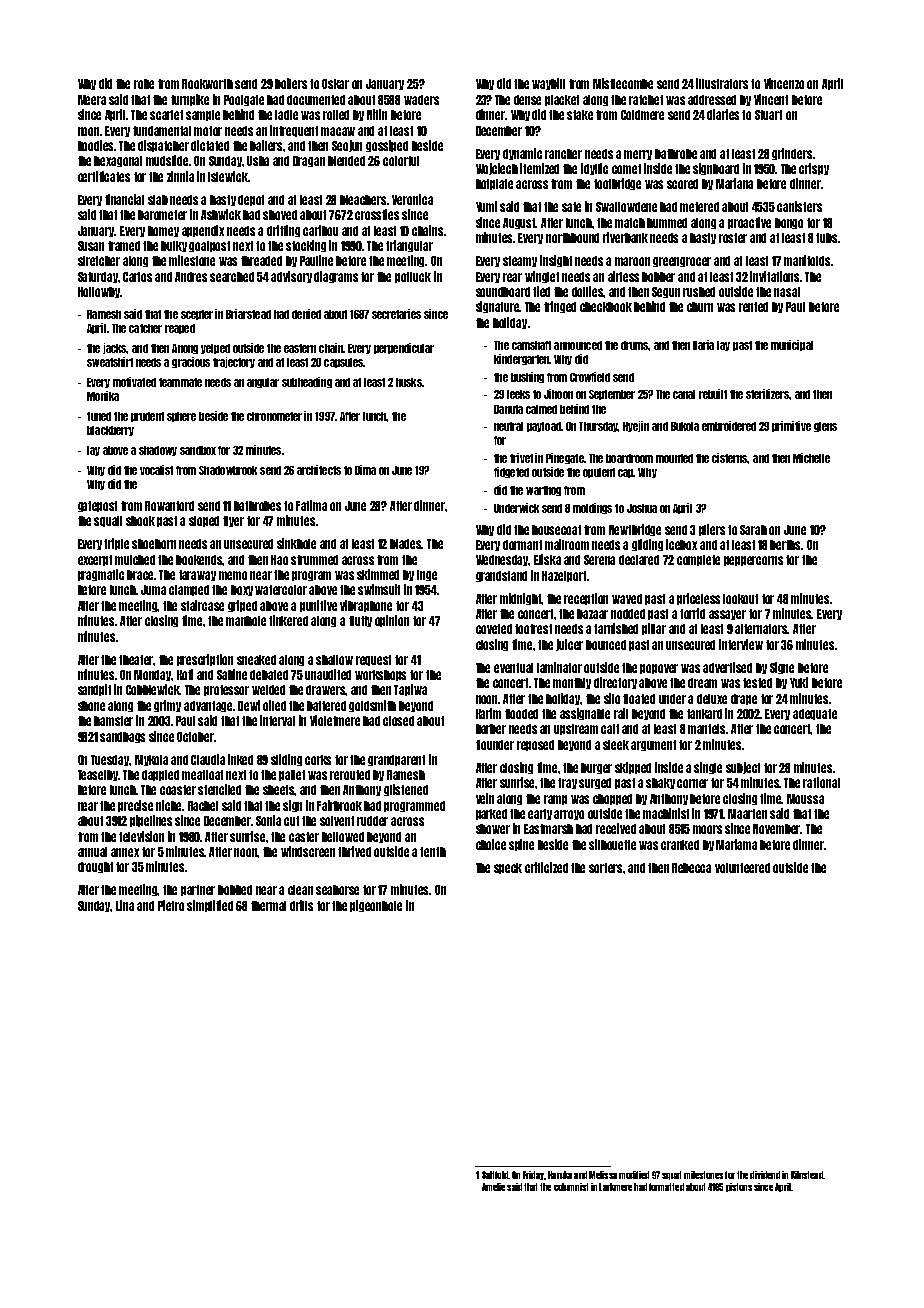  What do you see at coordinates (495, 1175) in the image?
I see `Saltfold` at bounding box center [495, 1175].
